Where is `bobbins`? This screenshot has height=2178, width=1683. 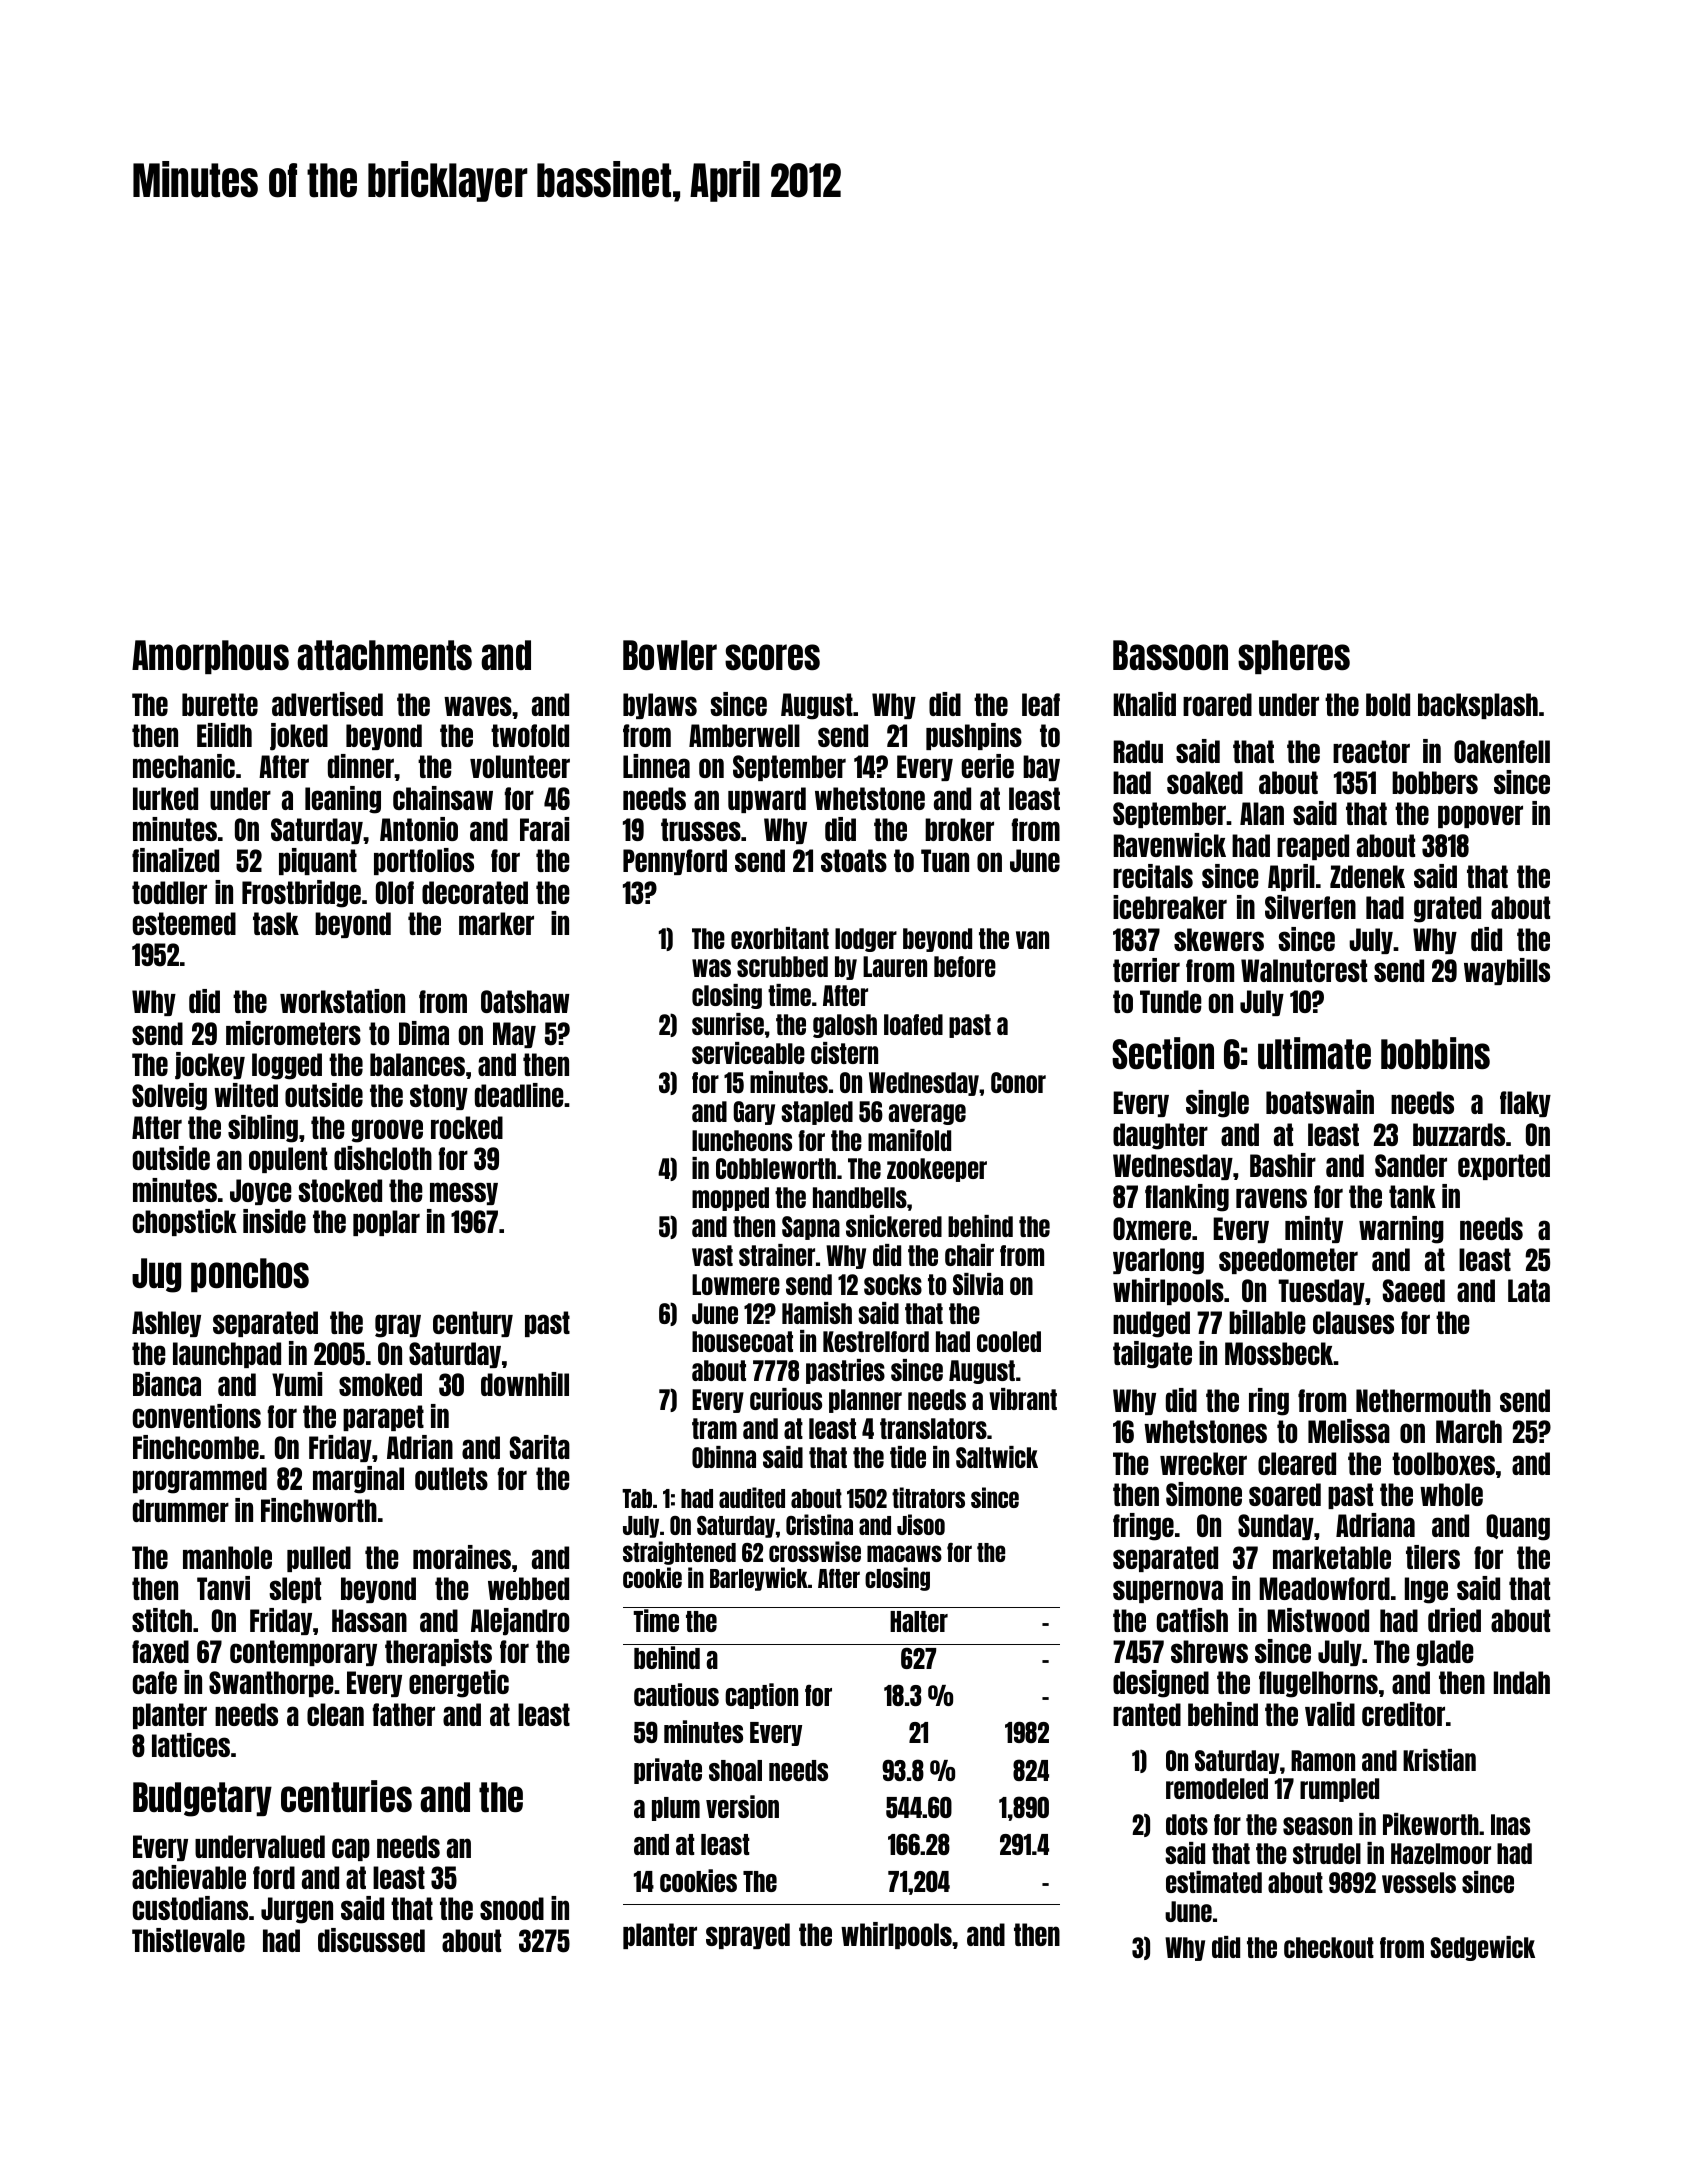
bobbins is located at coordinates (1435, 1053).
